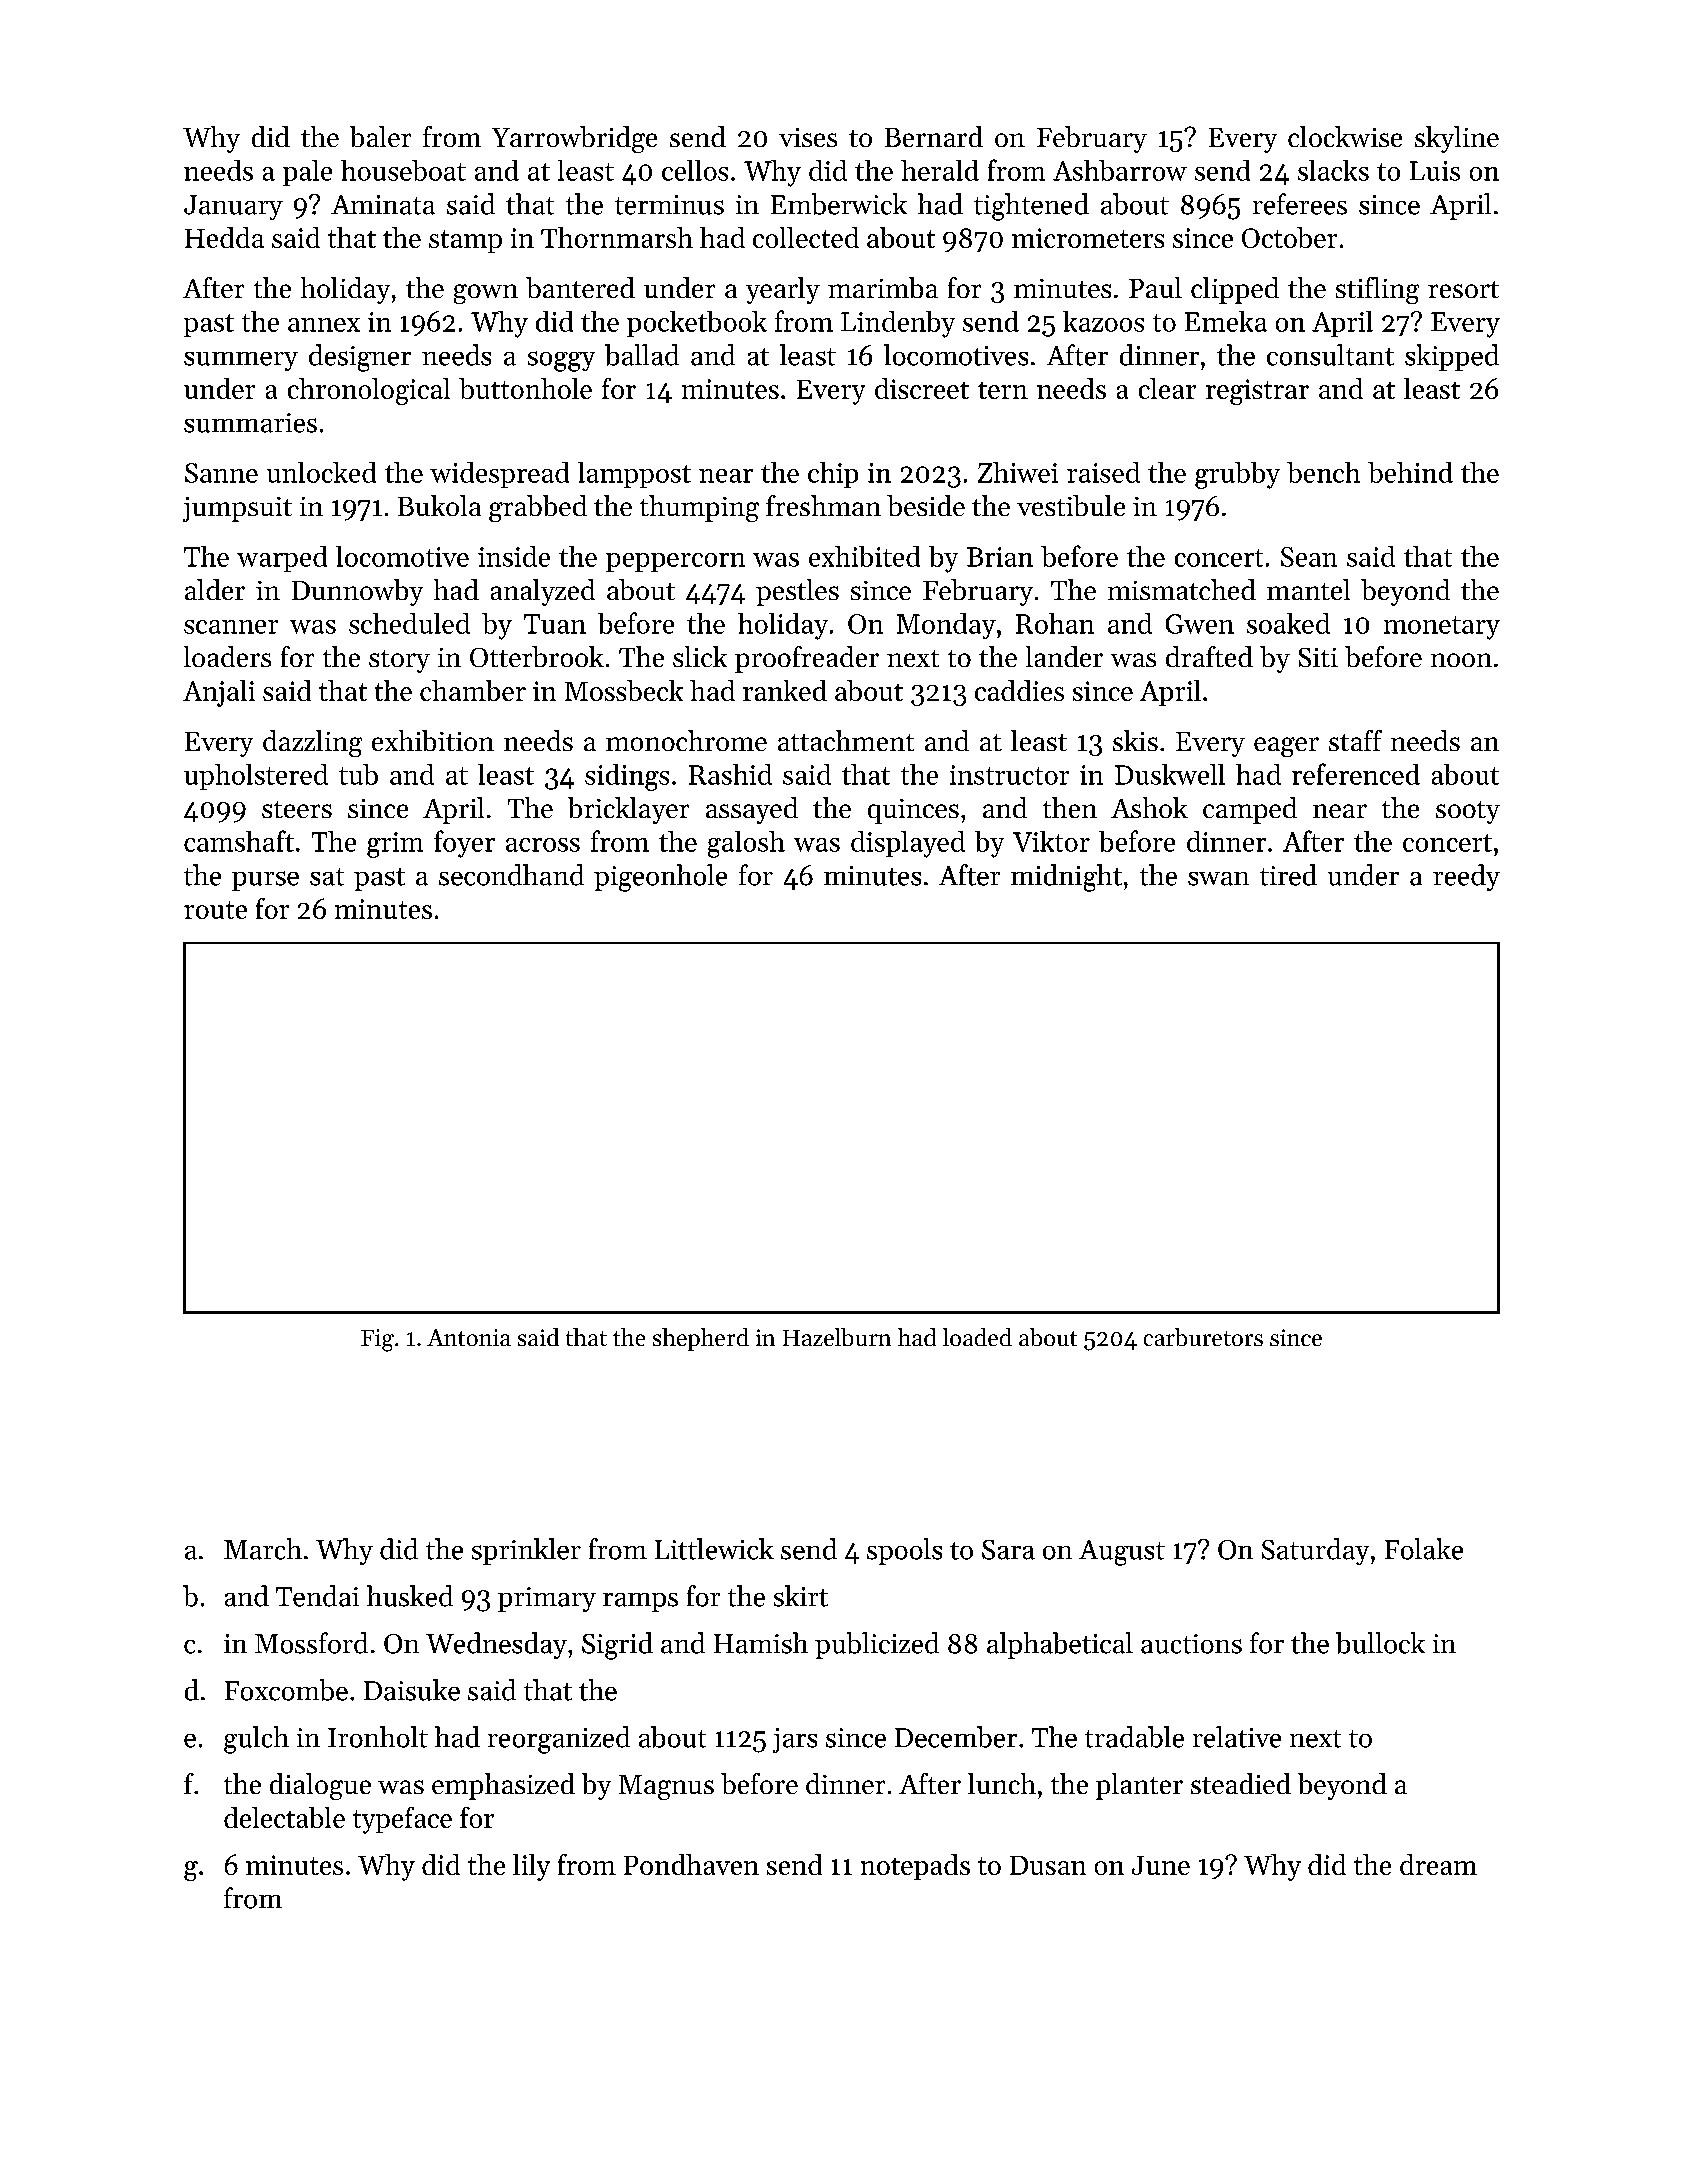  Describe the element at coordinates (320, 1786) in the page. I see `dialogue` at that location.
